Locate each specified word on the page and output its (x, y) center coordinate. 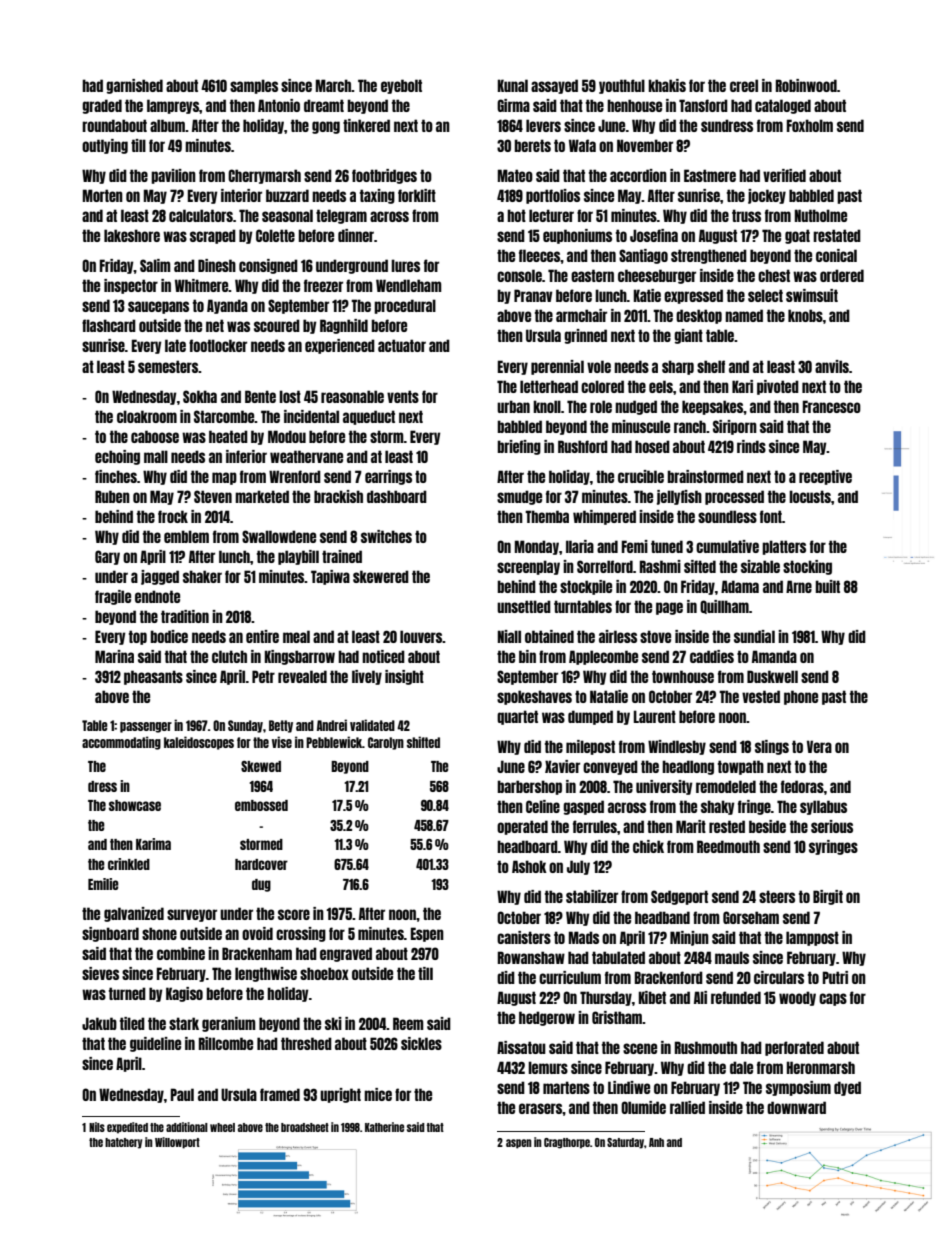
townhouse (683, 676)
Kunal (513, 85)
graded (102, 106)
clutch (229, 656)
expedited (127, 1128)
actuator (402, 345)
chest (774, 275)
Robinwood (806, 85)
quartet (517, 717)
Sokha (200, 396)
